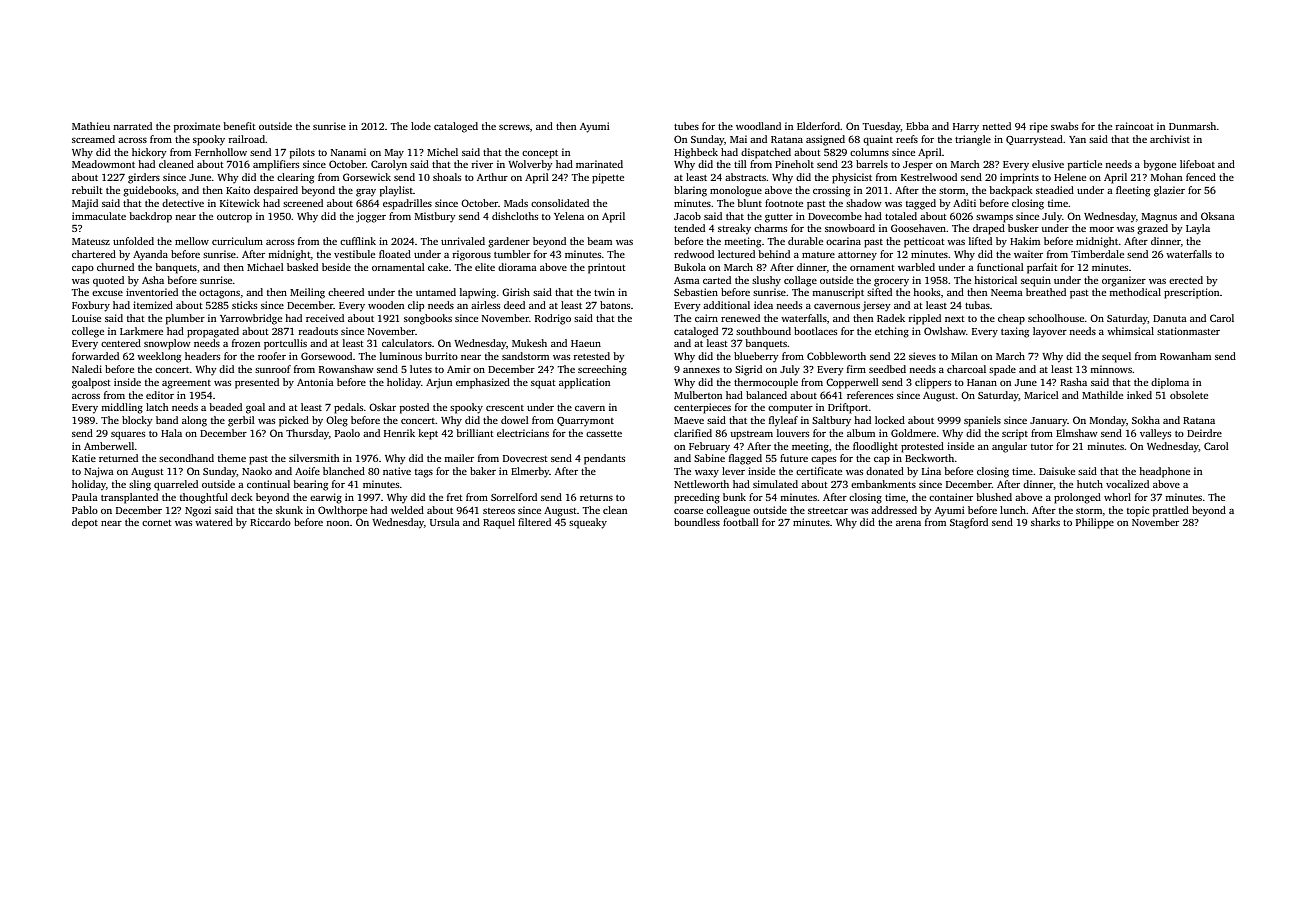 This page has width=1308, height=924. Describe the element at coordinates (1046, 292) in the page. I see `breathed` at that location.
